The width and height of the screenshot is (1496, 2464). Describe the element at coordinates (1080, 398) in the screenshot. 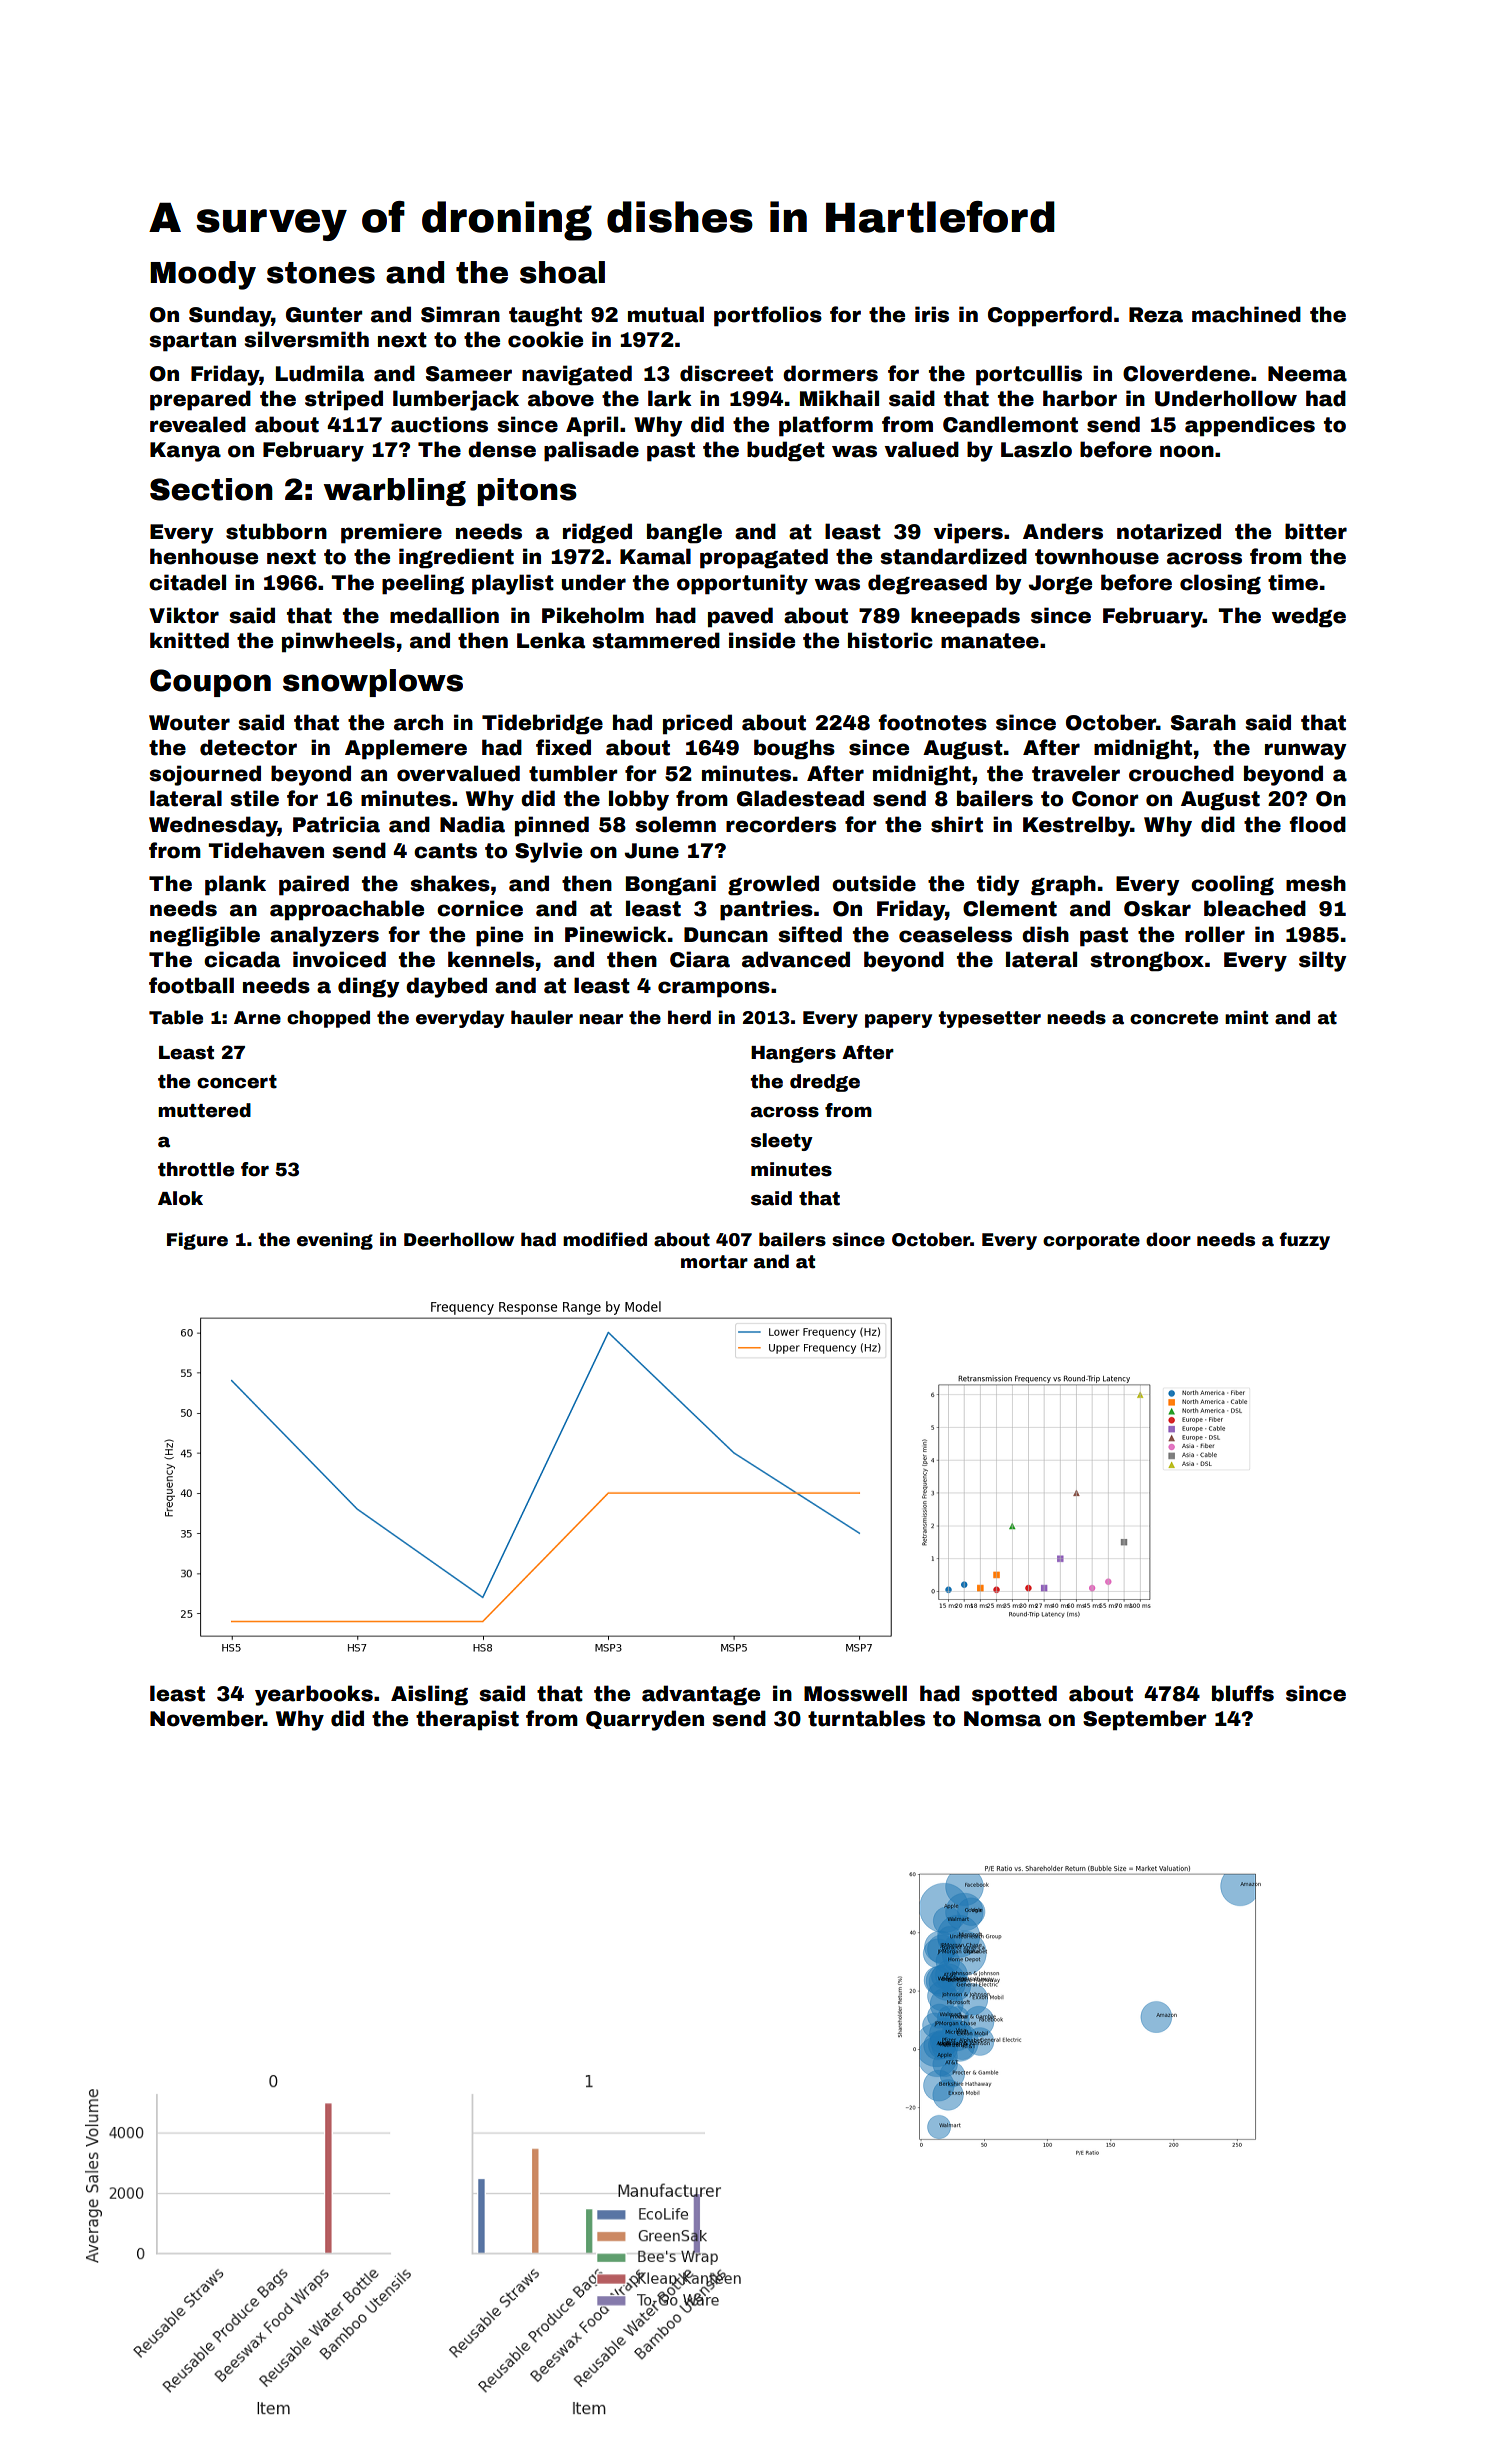

I see `harbor` at that location.
